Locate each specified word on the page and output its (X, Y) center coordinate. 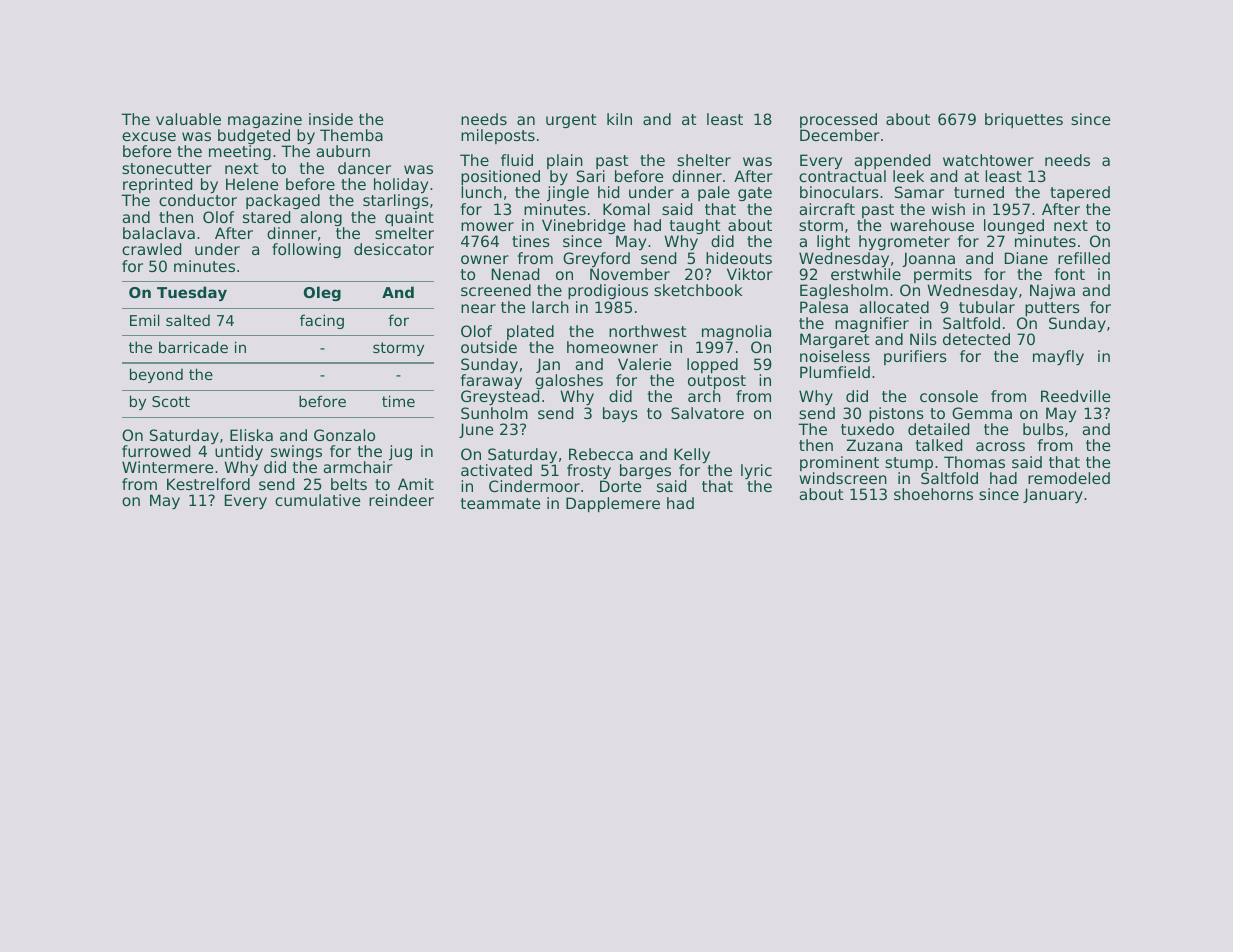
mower (487, 226)
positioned (500, 177)
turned (979, 192)
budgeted (254, 136)
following (306, 250)
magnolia (735, 333)
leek (908, 176)
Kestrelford (208, 484)
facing (322, 321)
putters (1052, 309)
